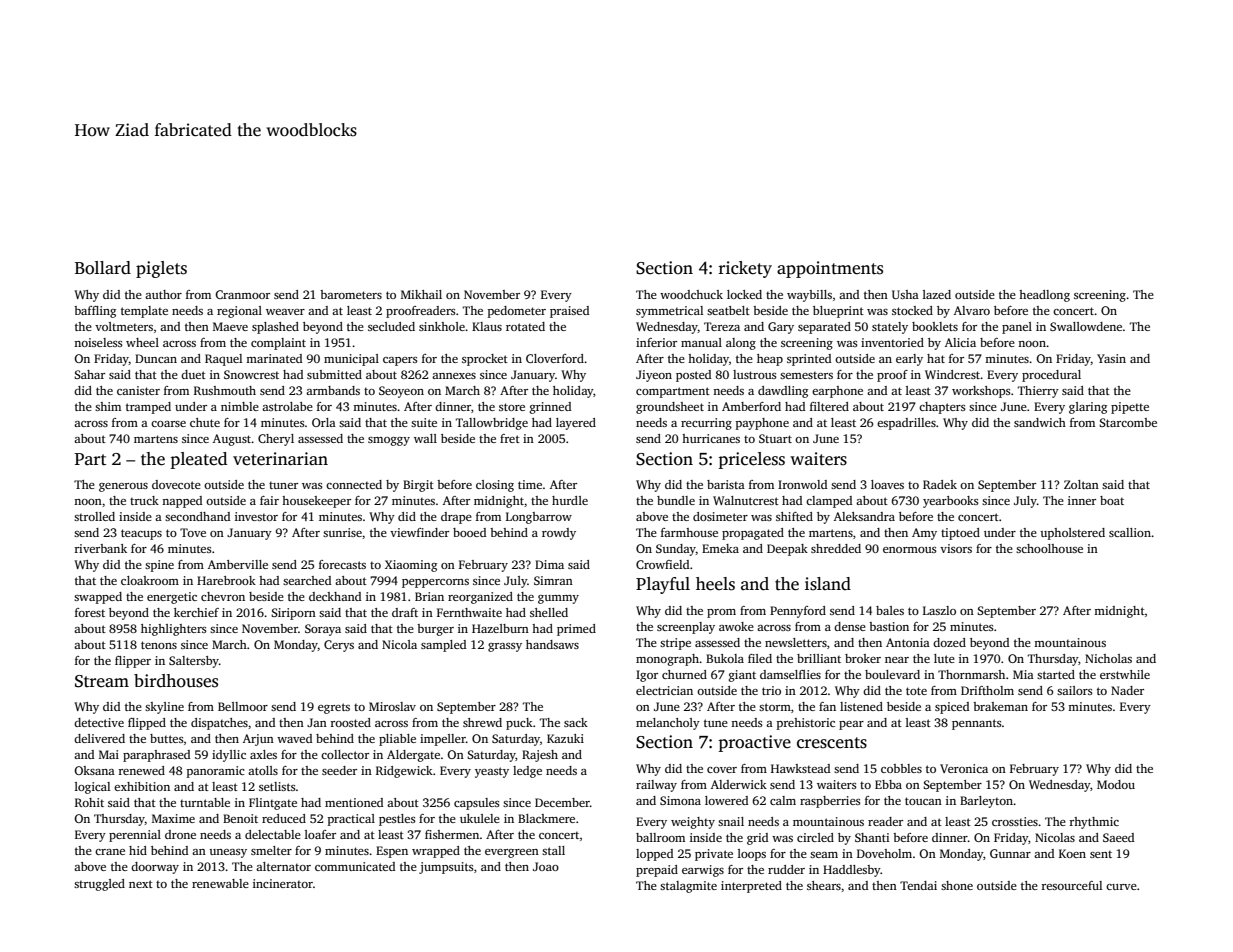  Describe the element at coordinates (559, 534) in the screenshot. I see `rowdy` at that location.
